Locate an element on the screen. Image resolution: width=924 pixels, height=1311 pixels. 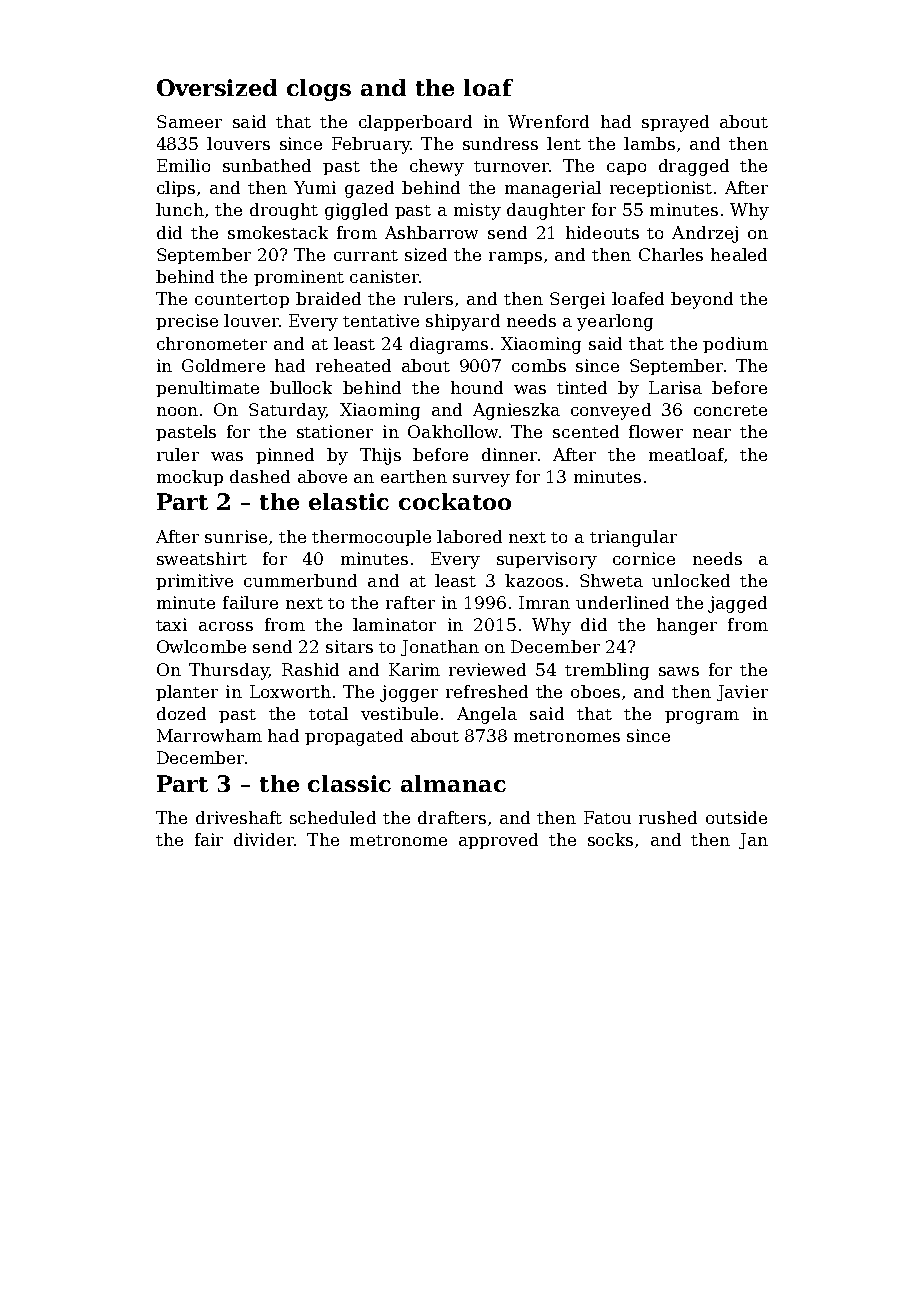
Rashid is located at coordinates (310, 669).
